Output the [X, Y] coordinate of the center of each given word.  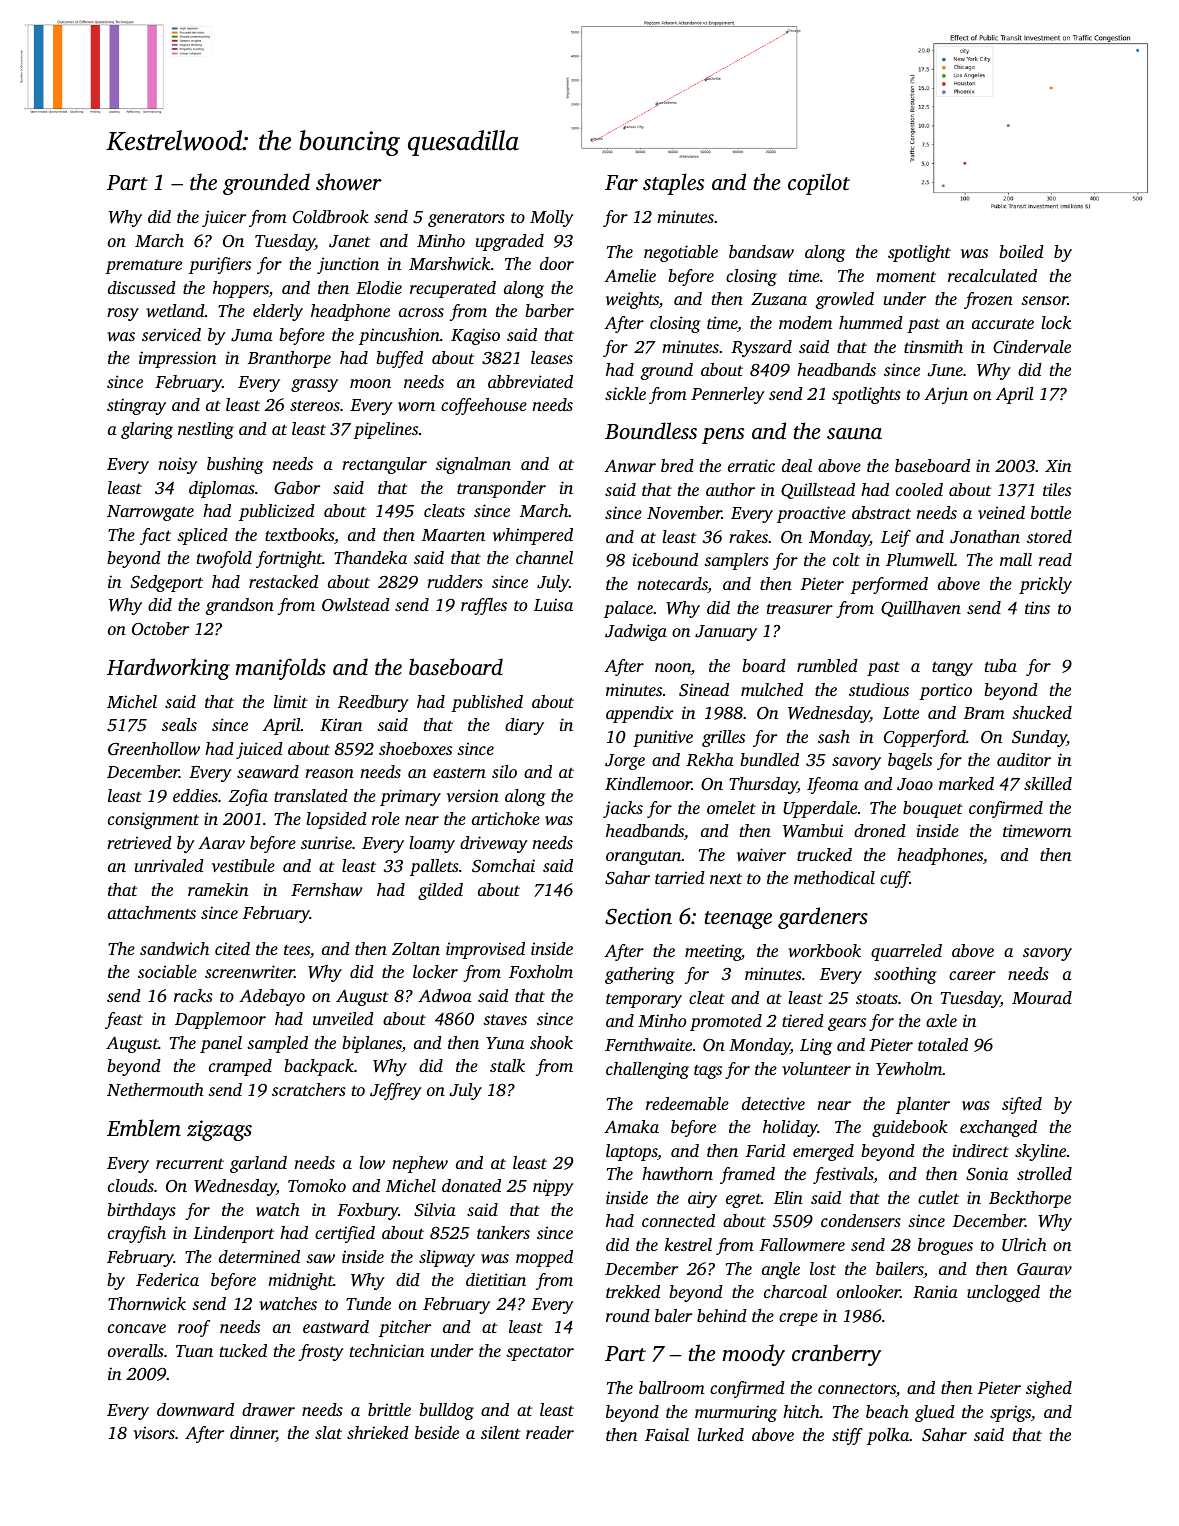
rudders [455, 581]
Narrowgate [150, 513]
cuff [895, 879]
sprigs [1010, 1413]
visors [154, 1432]
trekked [633, 1291]
